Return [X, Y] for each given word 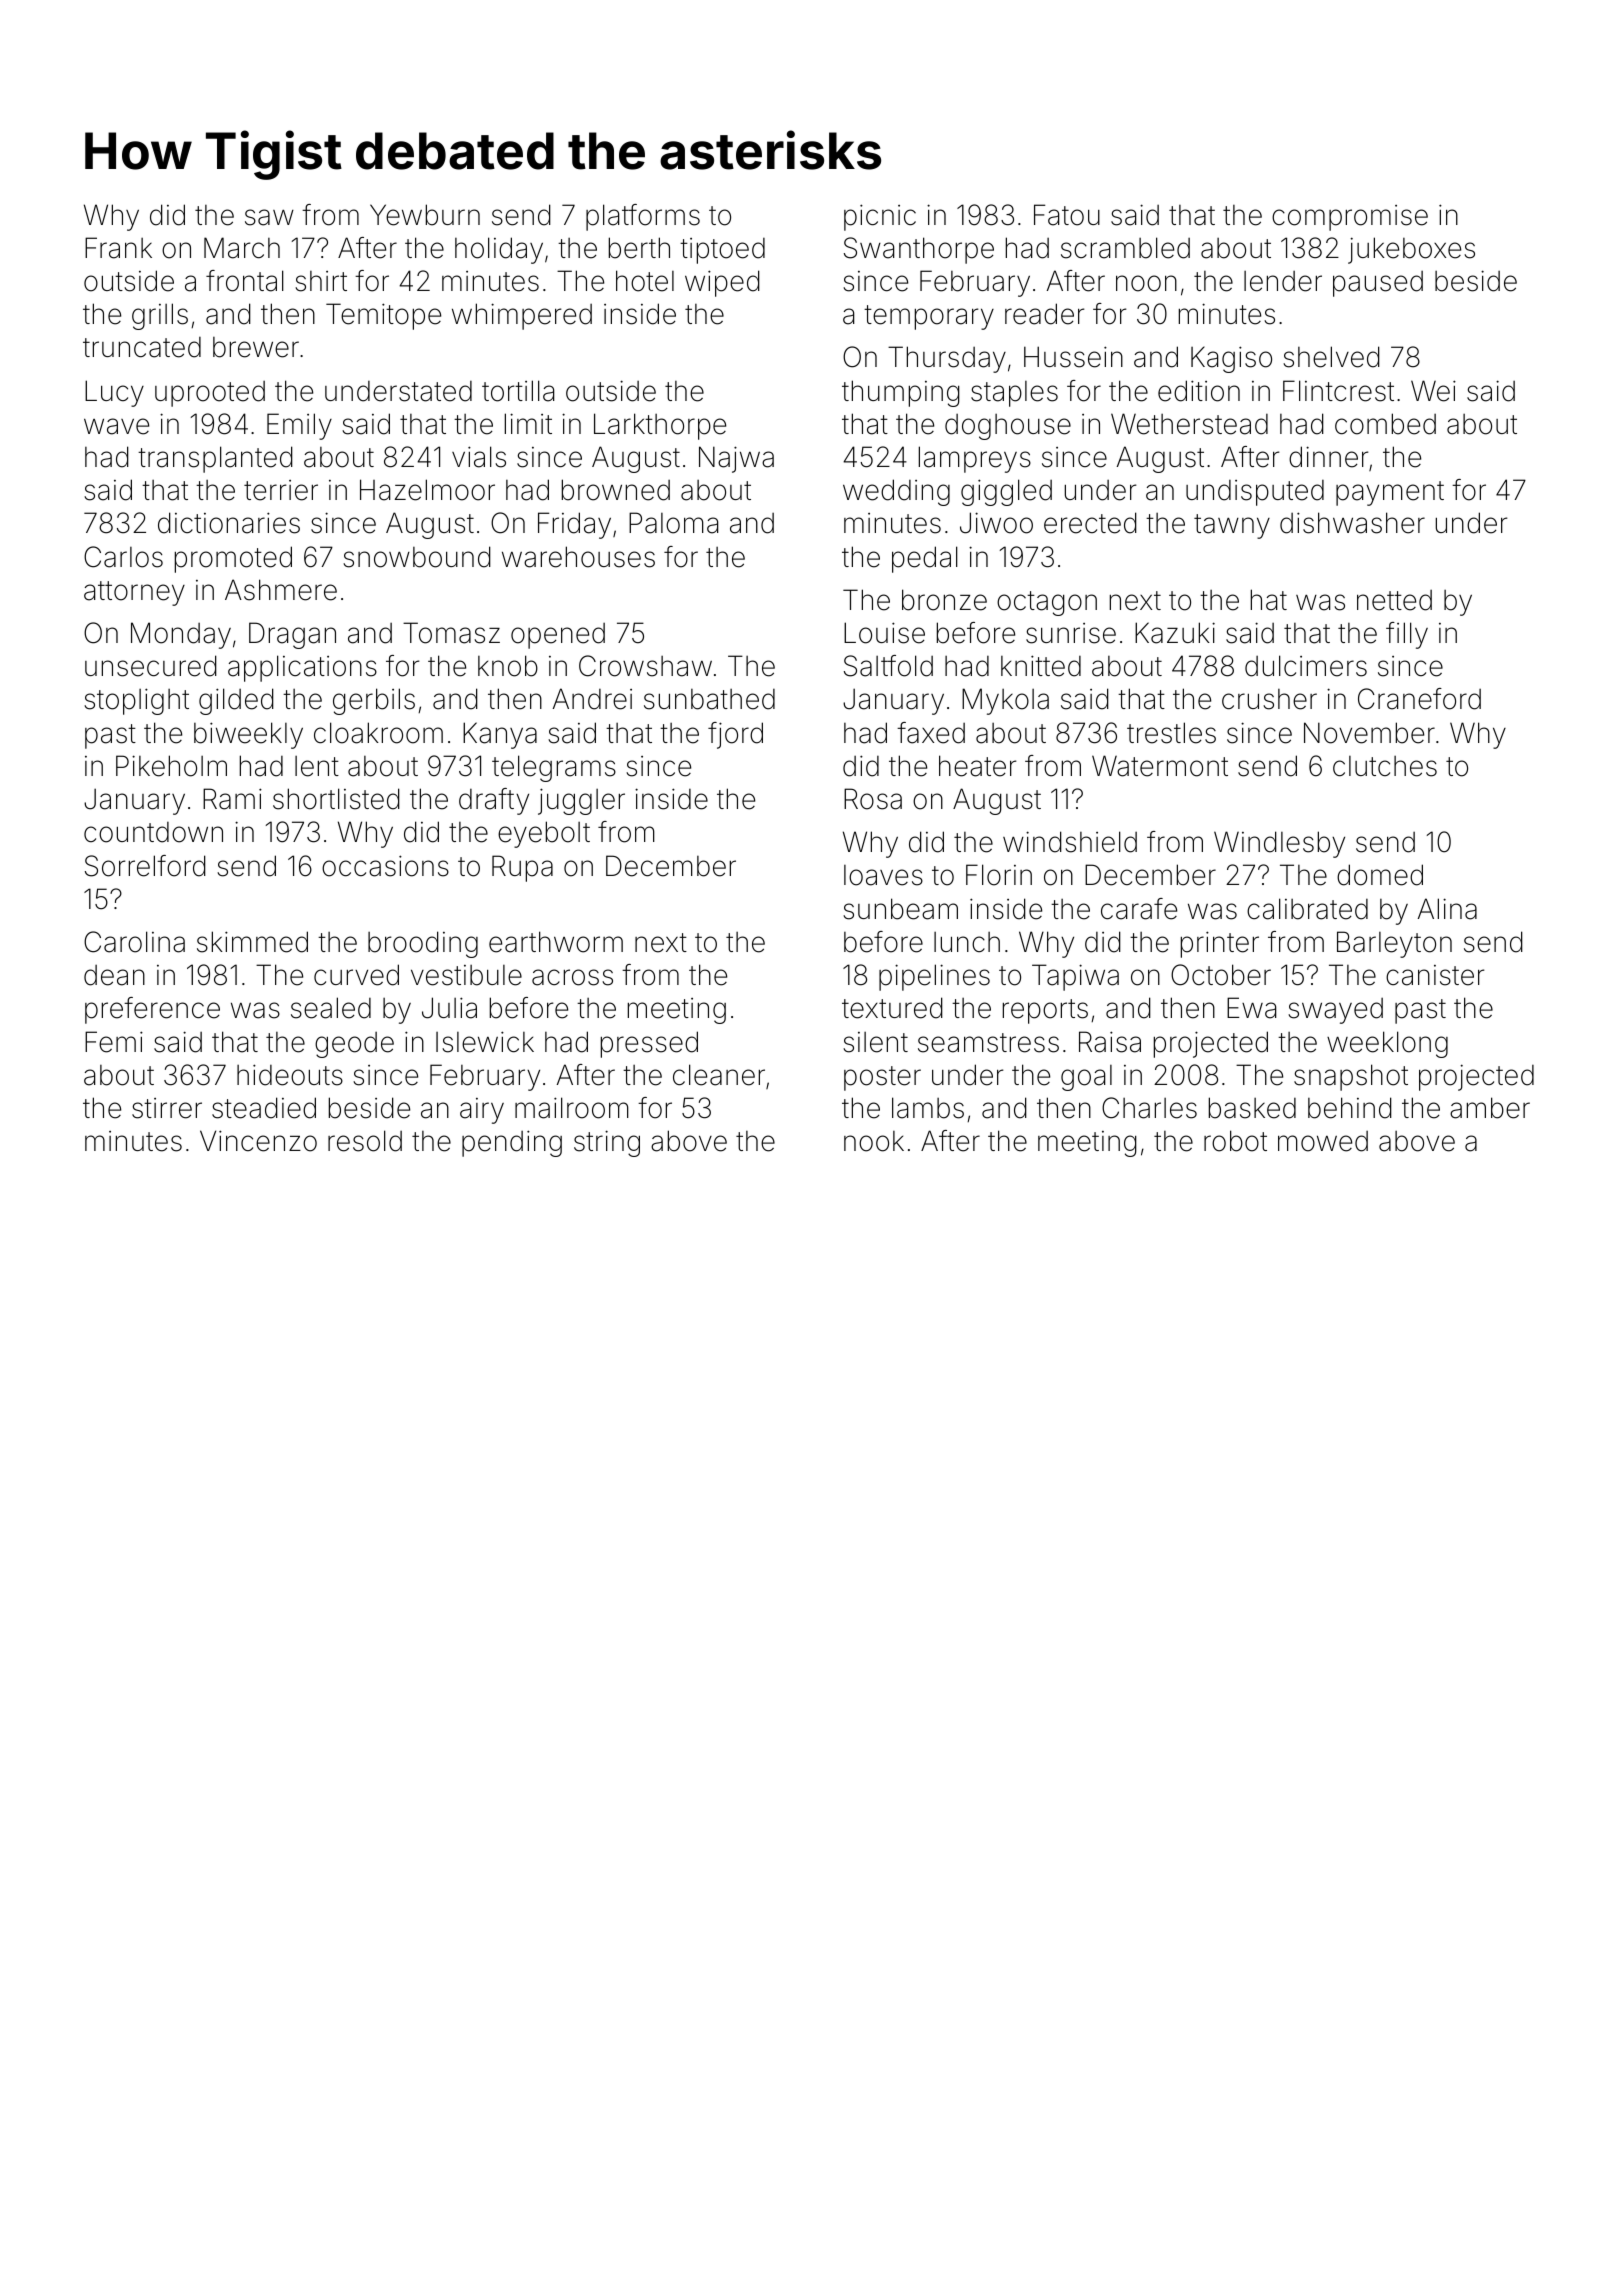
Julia [449, 1008]
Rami [232, 799]
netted [1394, 600]
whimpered [522, 316]
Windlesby [1279, 844]
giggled [1006, 492]
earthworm [556, 942]
